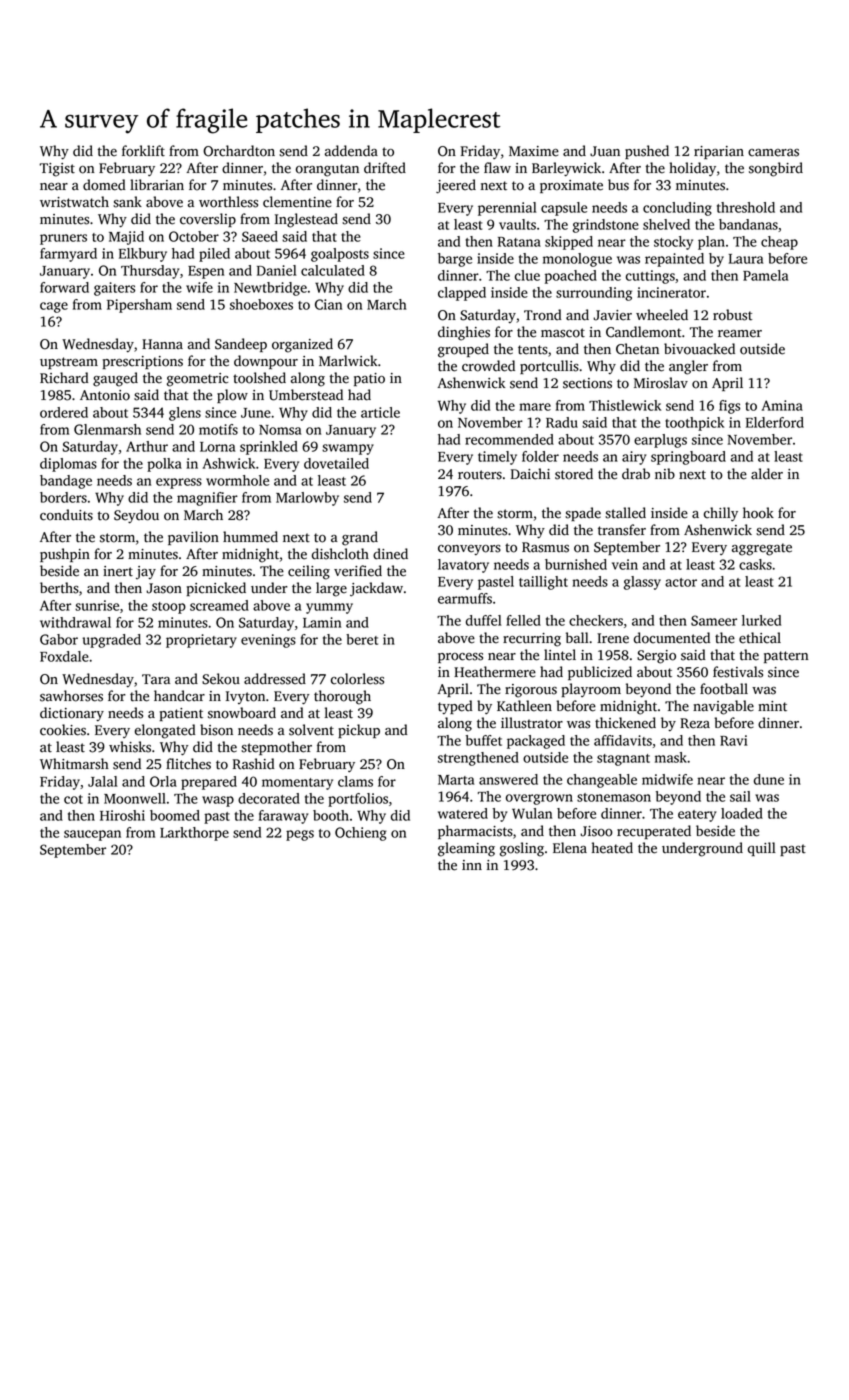 The image size is (849, 1400). Describe the element at coordinates (72, 714) in the page. I see `dictionary` at that location.
